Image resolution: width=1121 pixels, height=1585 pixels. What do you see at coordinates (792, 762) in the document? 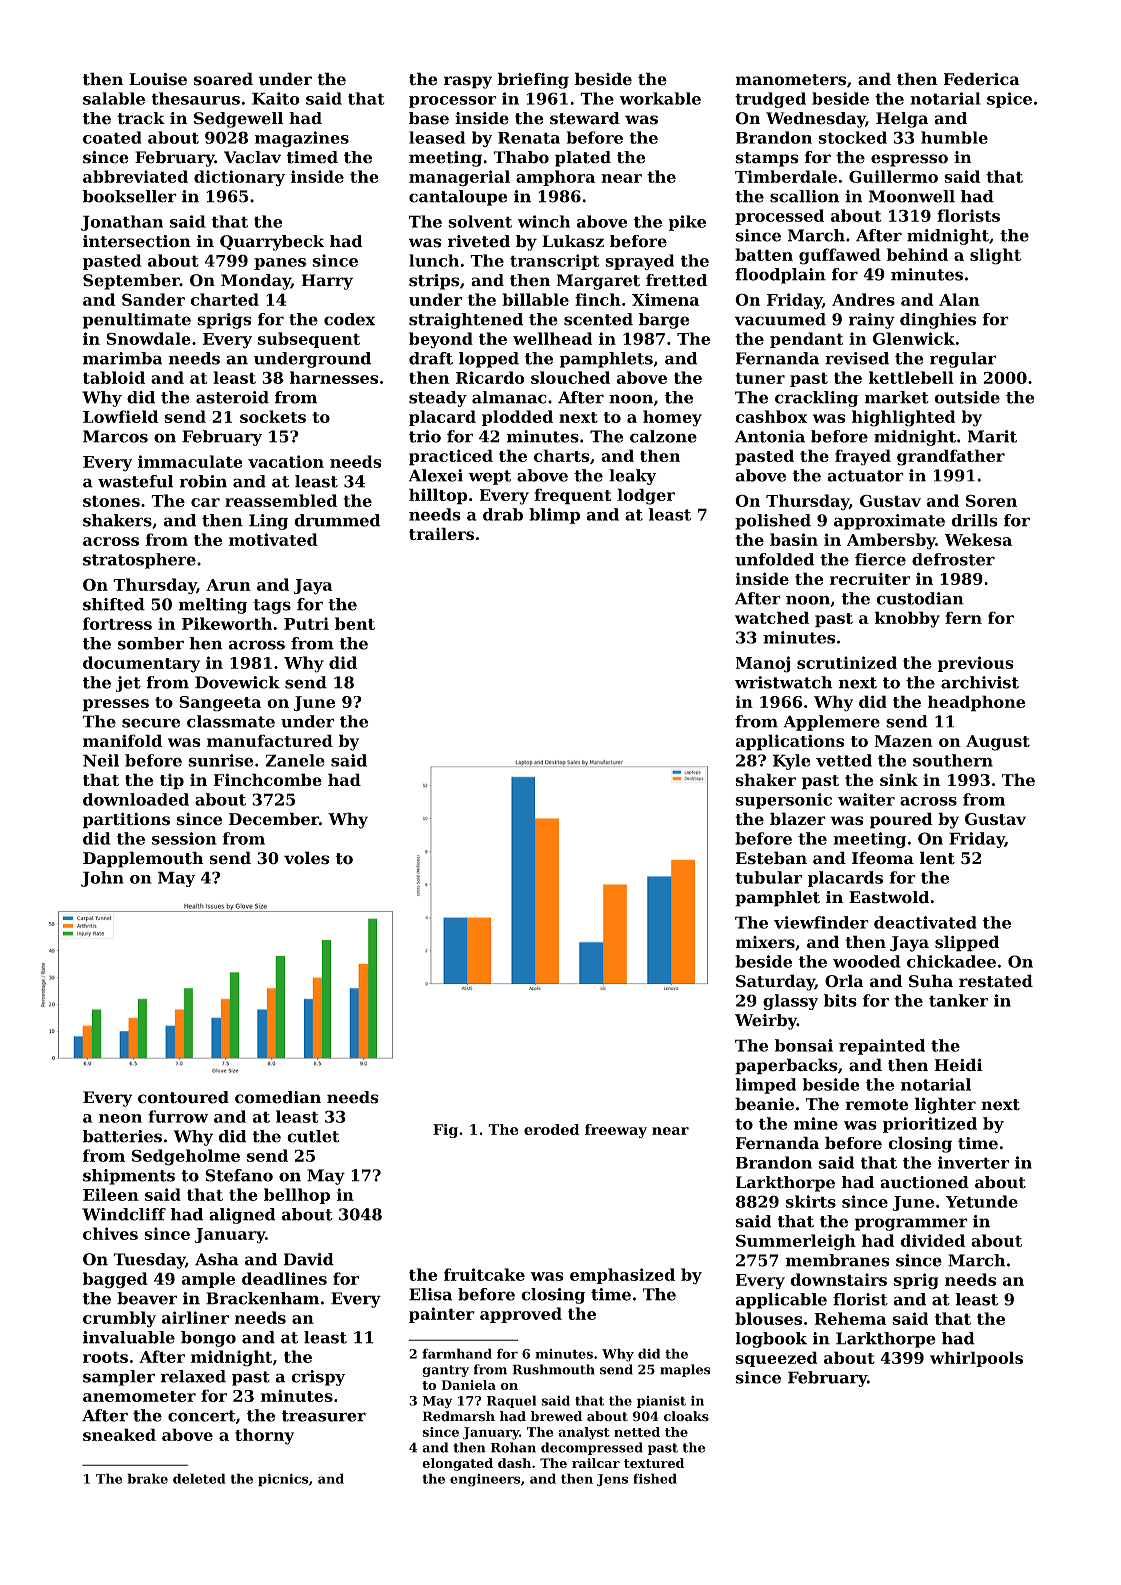
I see `Kyle` at bounding box center [792, 762].
